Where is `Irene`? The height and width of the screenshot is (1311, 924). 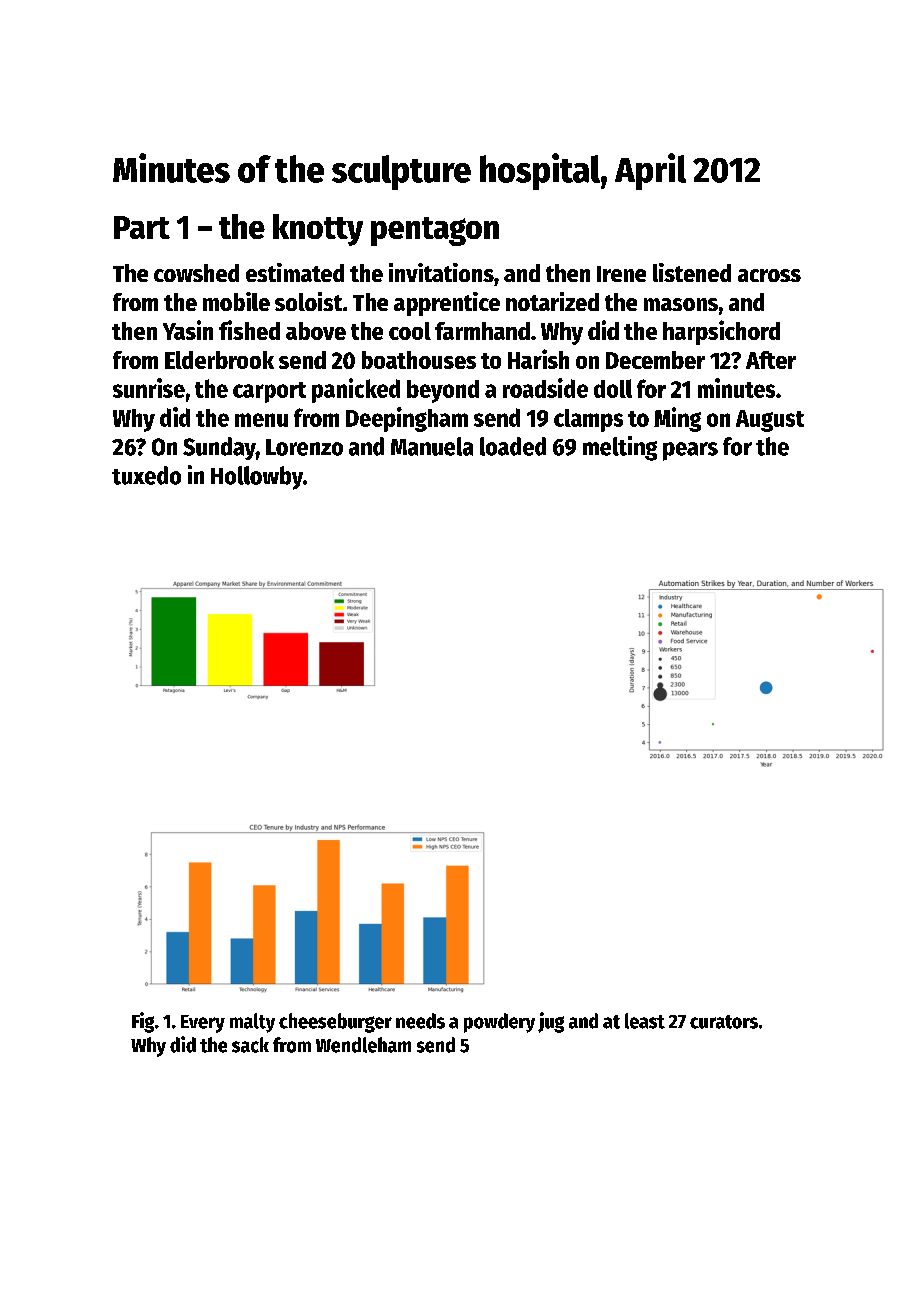
Irene is located at coordinates (621, 274).
